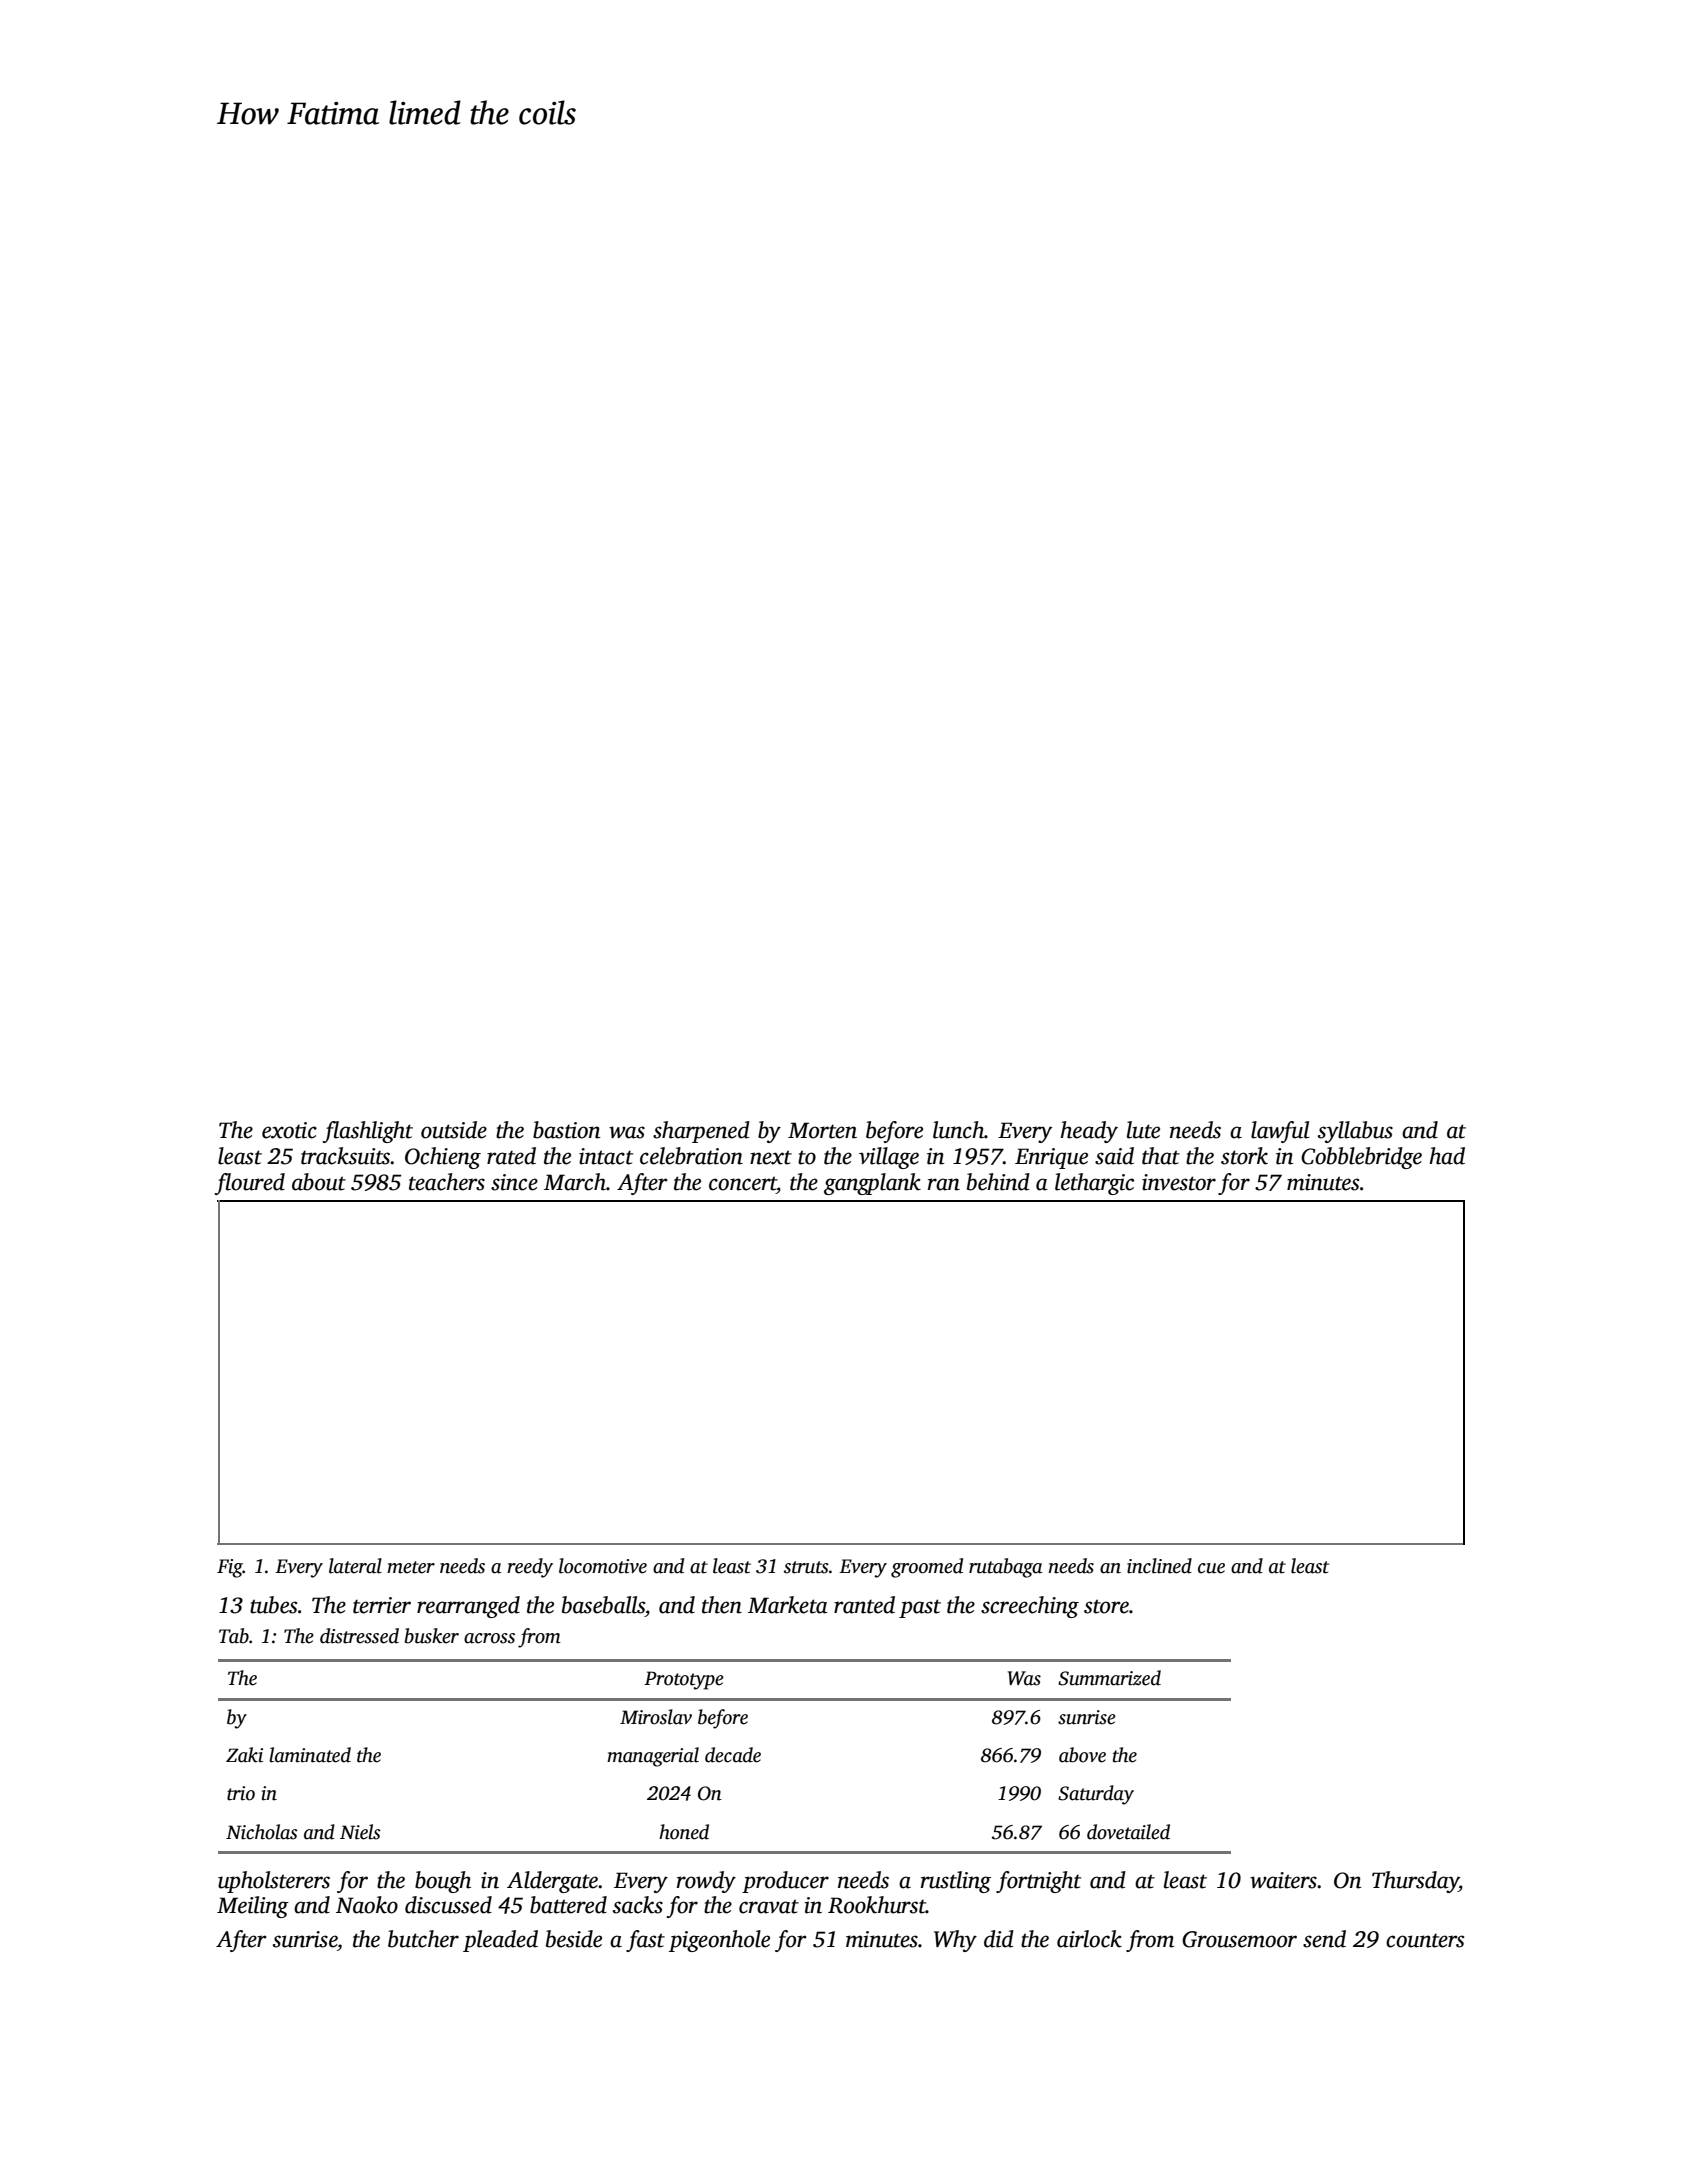 Image resolution: width=1683 pixels, height=2178 pixels. I want to click on Aldergate, so click(552, 1882).
